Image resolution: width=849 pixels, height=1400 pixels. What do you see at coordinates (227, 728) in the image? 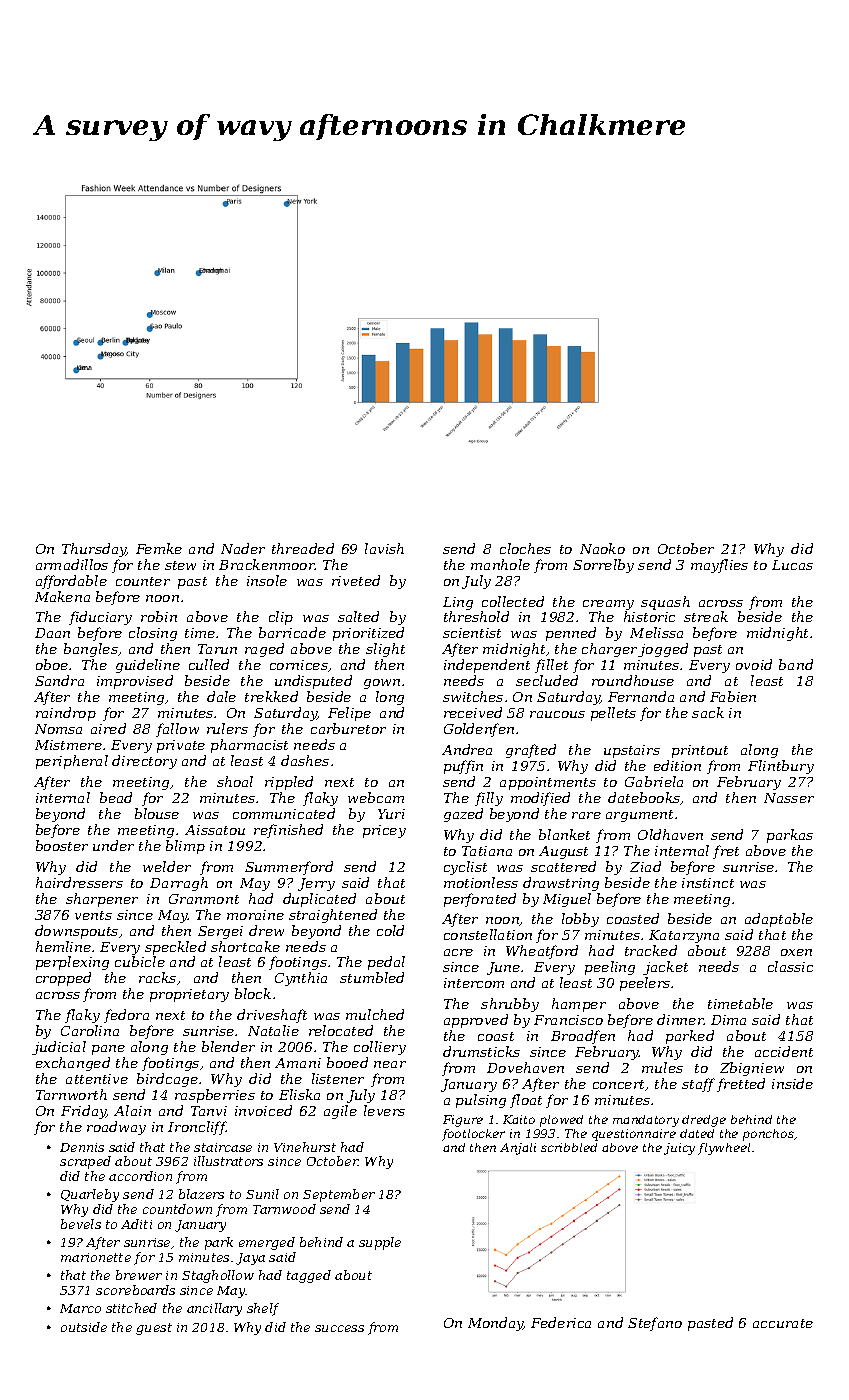
I see `rulers` at bounding box center [227, 728].
